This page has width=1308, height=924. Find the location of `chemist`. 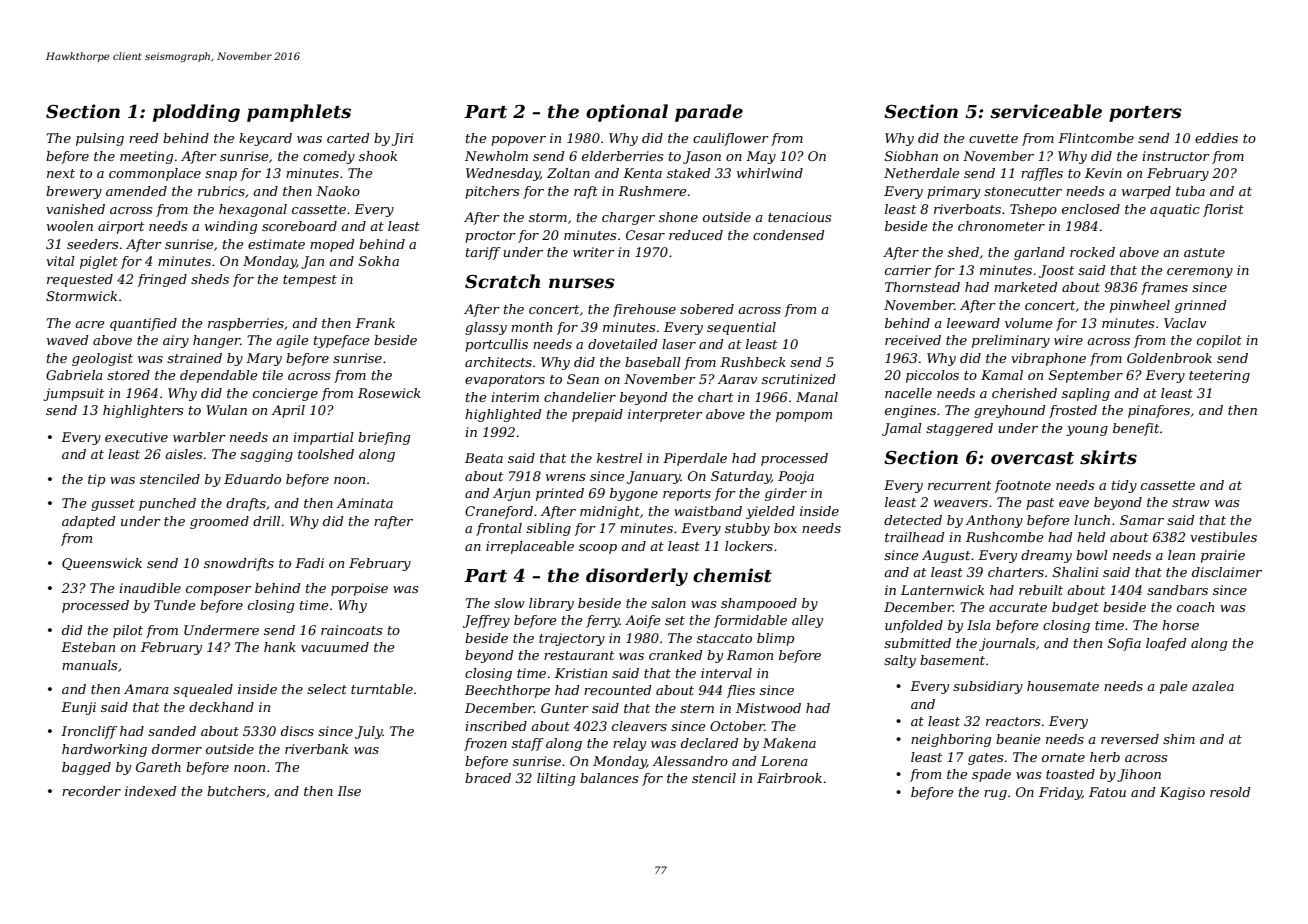

chemist is located at coordinates (732, 575).
